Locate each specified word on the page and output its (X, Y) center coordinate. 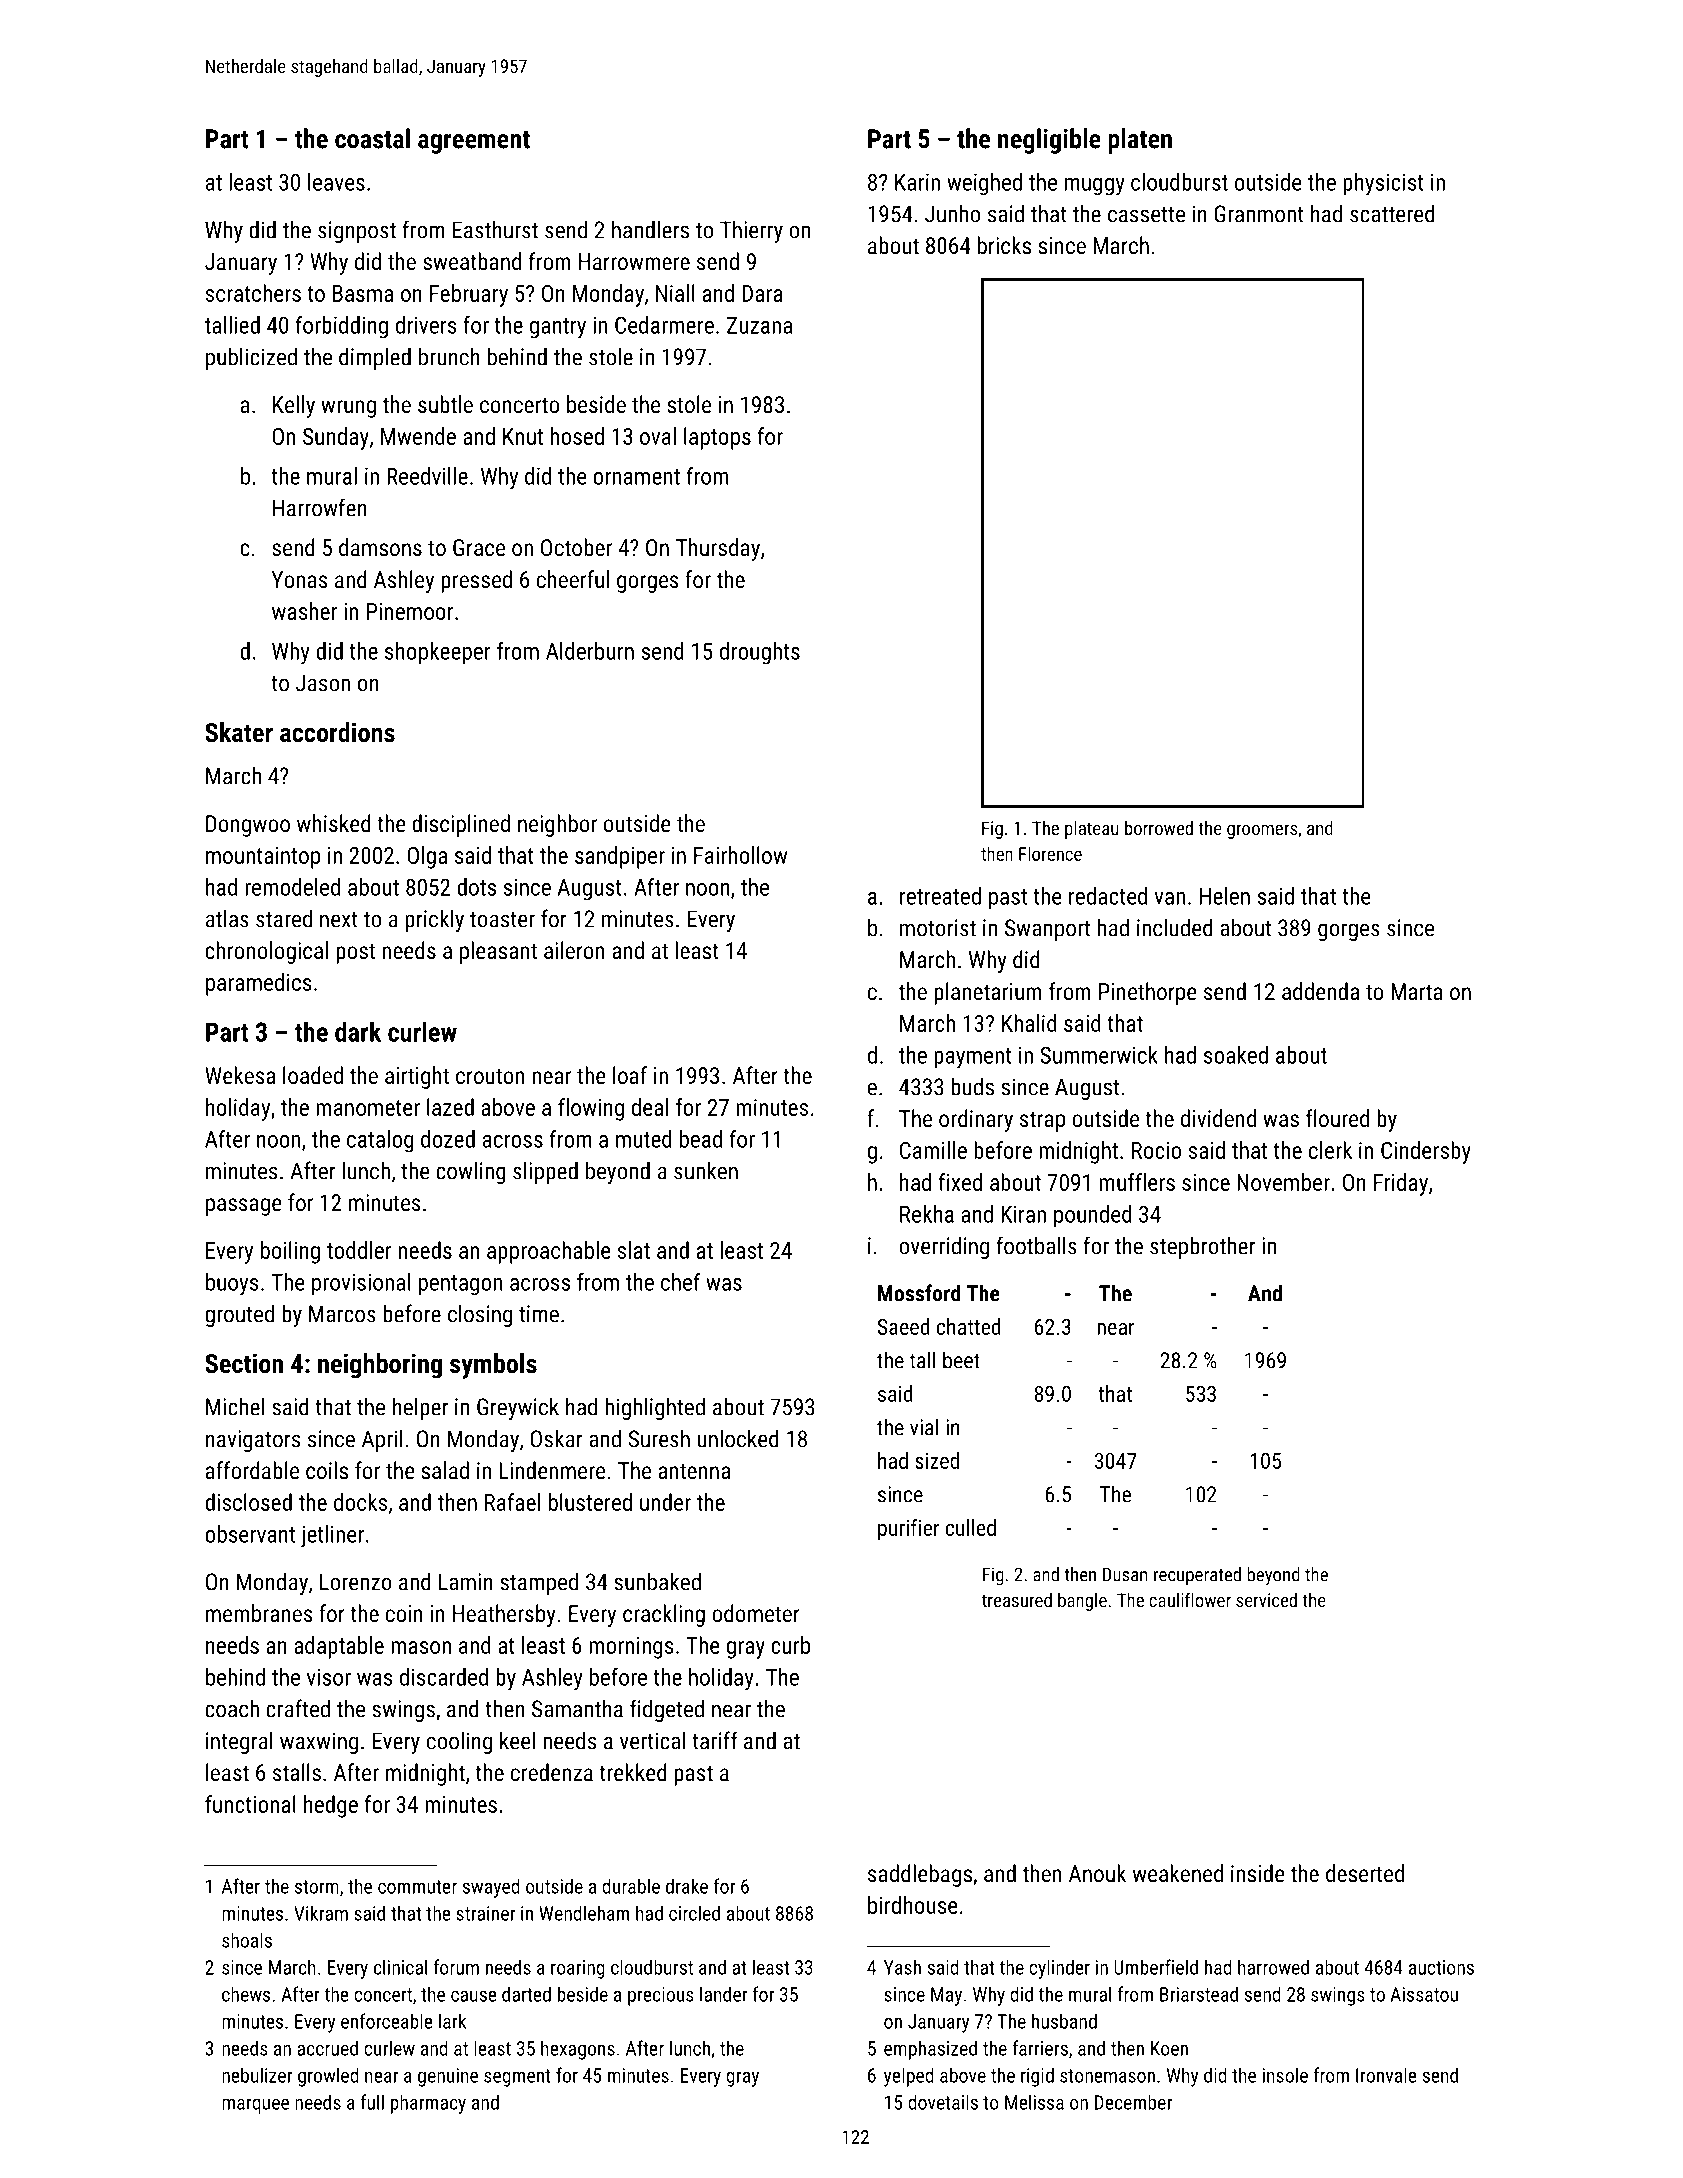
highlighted (655, 1408)
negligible (1049, 141)
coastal (372, 138)
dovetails (943, 2102)
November (1283, 1182)
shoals (247, 1940)
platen (1140, 141)
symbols (493, 1366)
